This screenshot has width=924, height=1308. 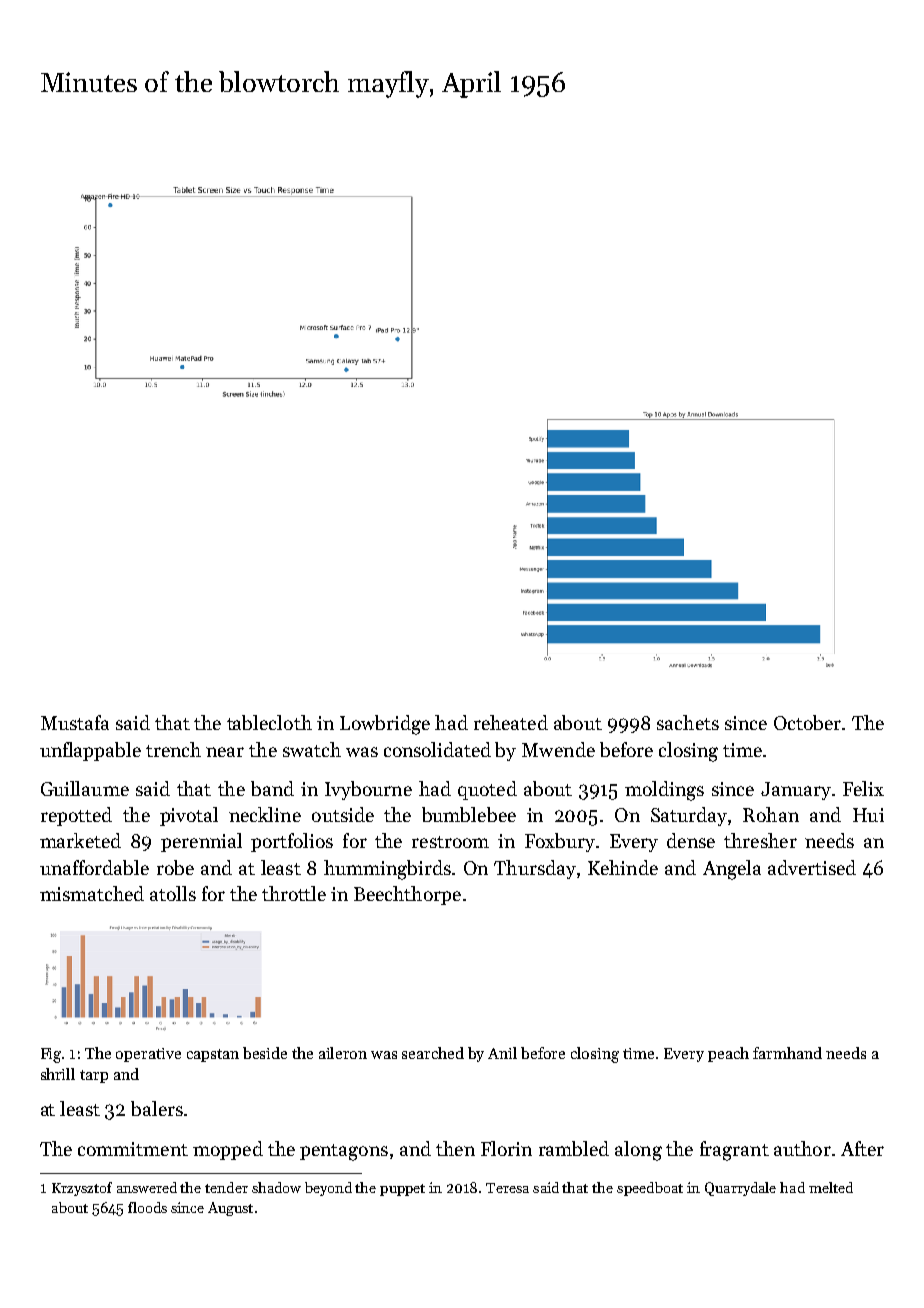 I want to click on floods, so click(x=147, y=1207).
